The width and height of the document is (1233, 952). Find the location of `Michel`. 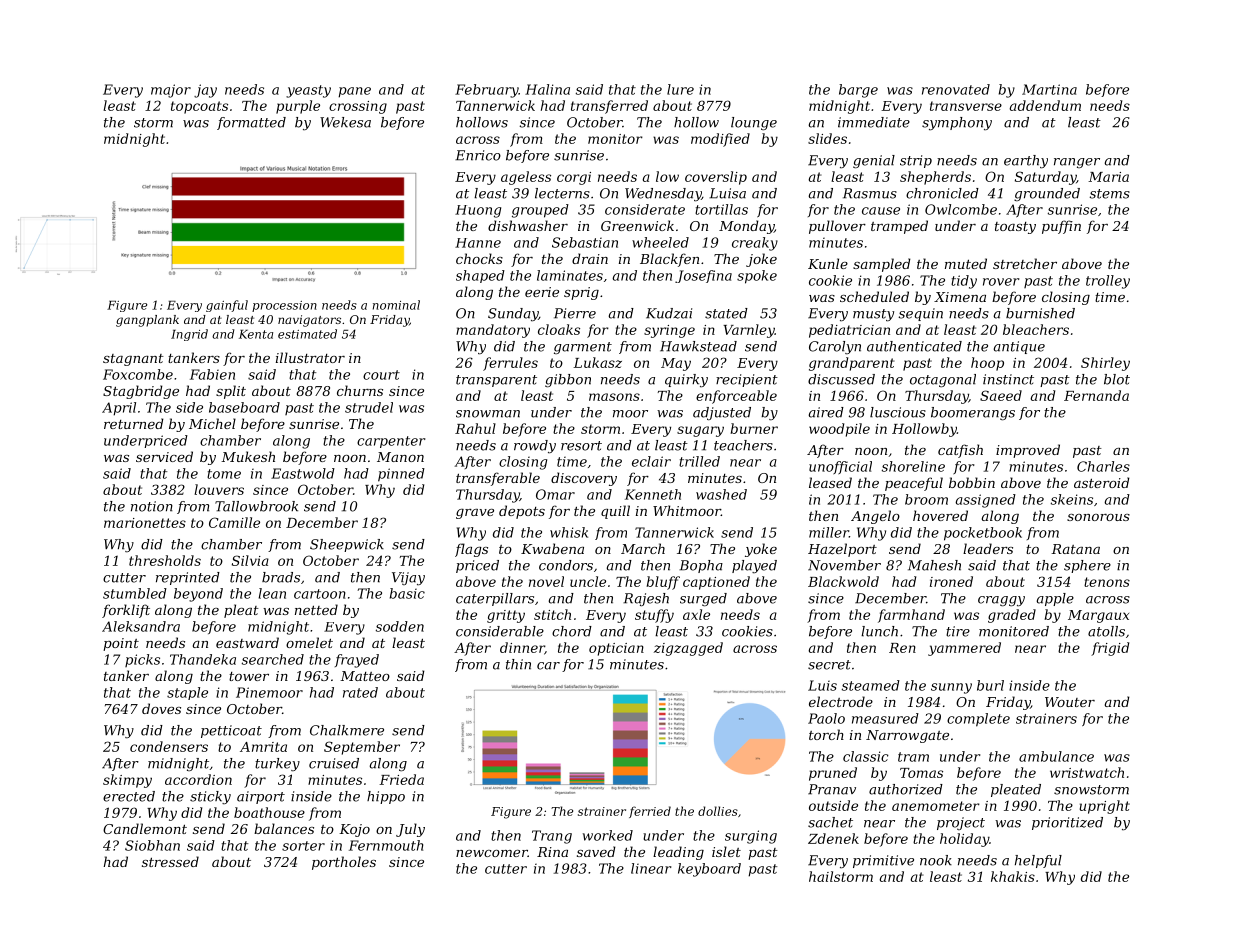

Michel is located at coordinates (212, 423).
